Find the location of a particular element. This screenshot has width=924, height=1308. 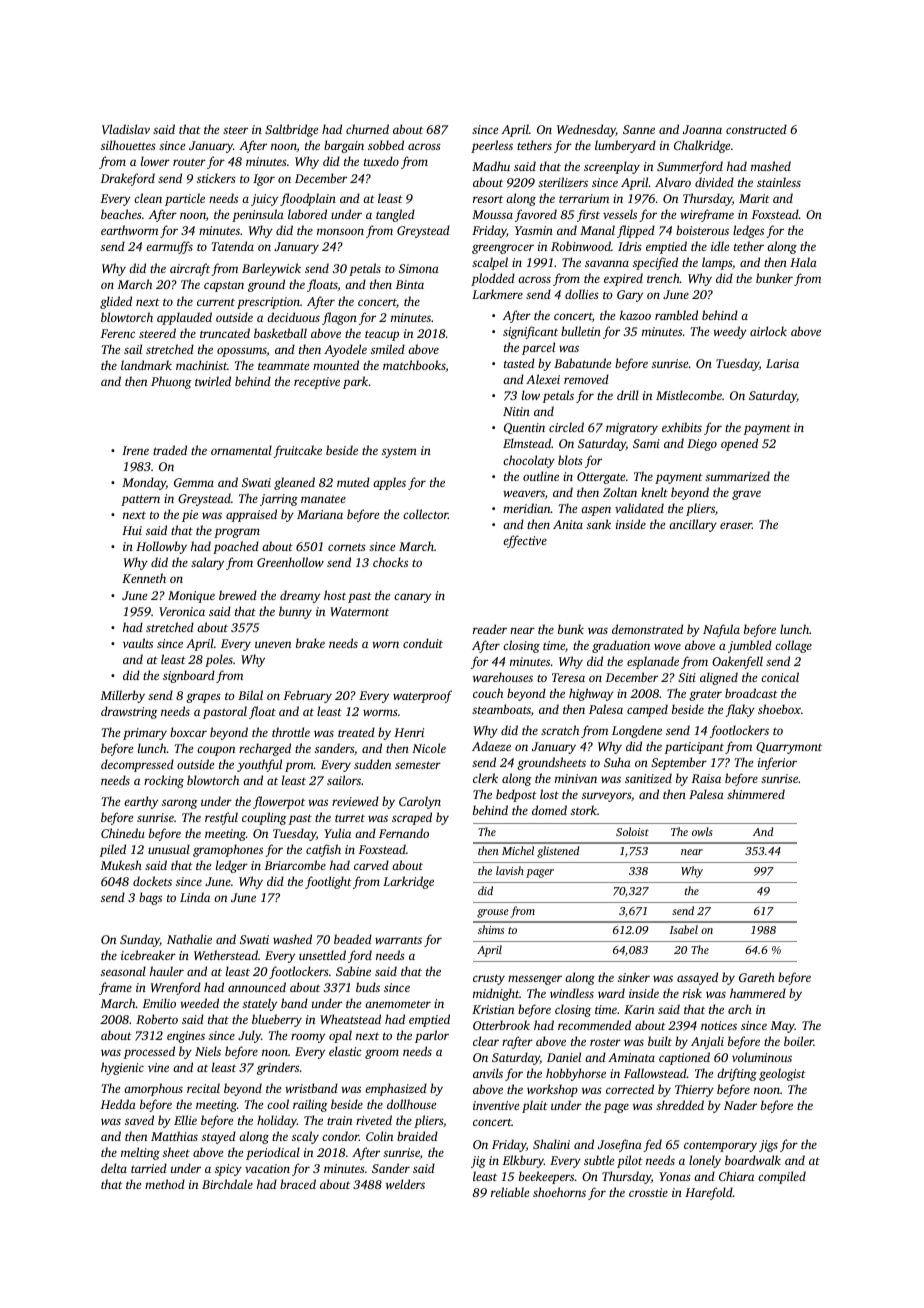

system is located at coordinates (399, 453).
